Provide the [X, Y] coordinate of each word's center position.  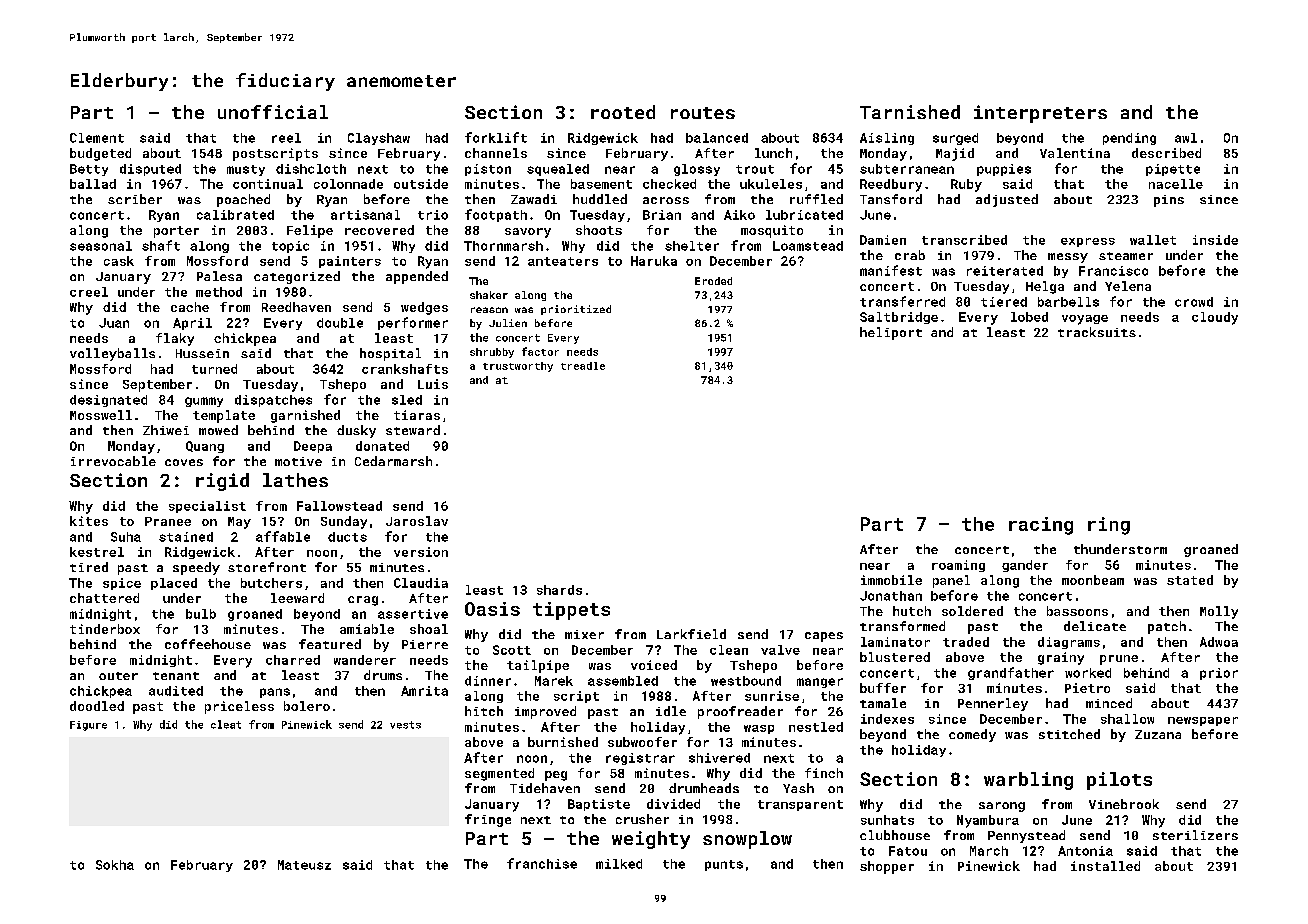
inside [1215, 240]
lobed [1029, 317]
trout [755, 169]
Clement [97, 138]
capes [824, 637]
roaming [958, 566]
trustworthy [518, 367]
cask [119, 261]
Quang [205, 447]
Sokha [115, 865]
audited [176, 691]
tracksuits [1097, 332]
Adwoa [1219, 642]
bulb [201, 614]
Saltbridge [899, 318]
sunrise [772, 696]
